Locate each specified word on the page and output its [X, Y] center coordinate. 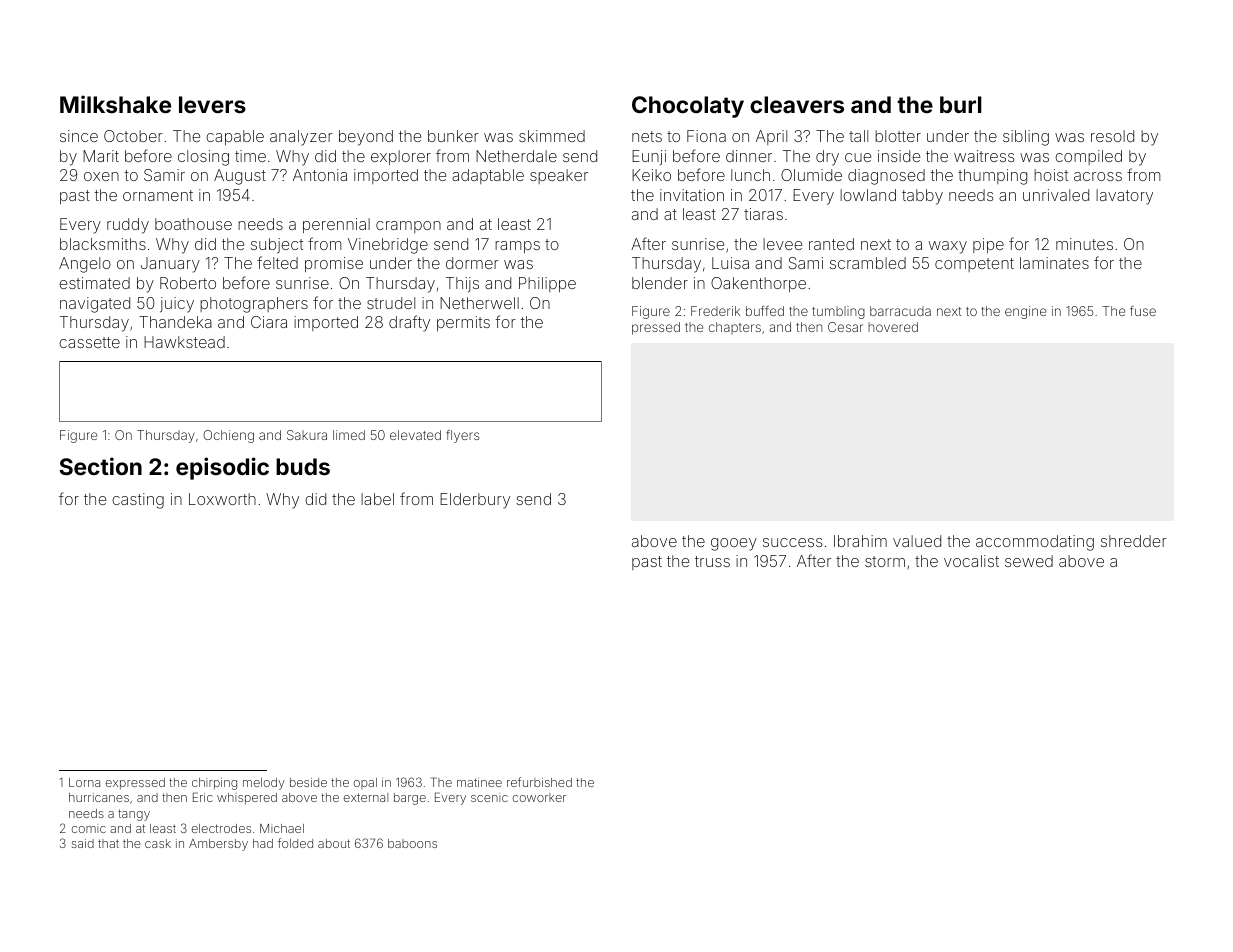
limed [349, 435]
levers [212, 104]
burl [961, 104]
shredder [1134, 541]
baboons [412, 843]
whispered [247, 799]
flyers [462, 436]
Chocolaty [688, 107]
